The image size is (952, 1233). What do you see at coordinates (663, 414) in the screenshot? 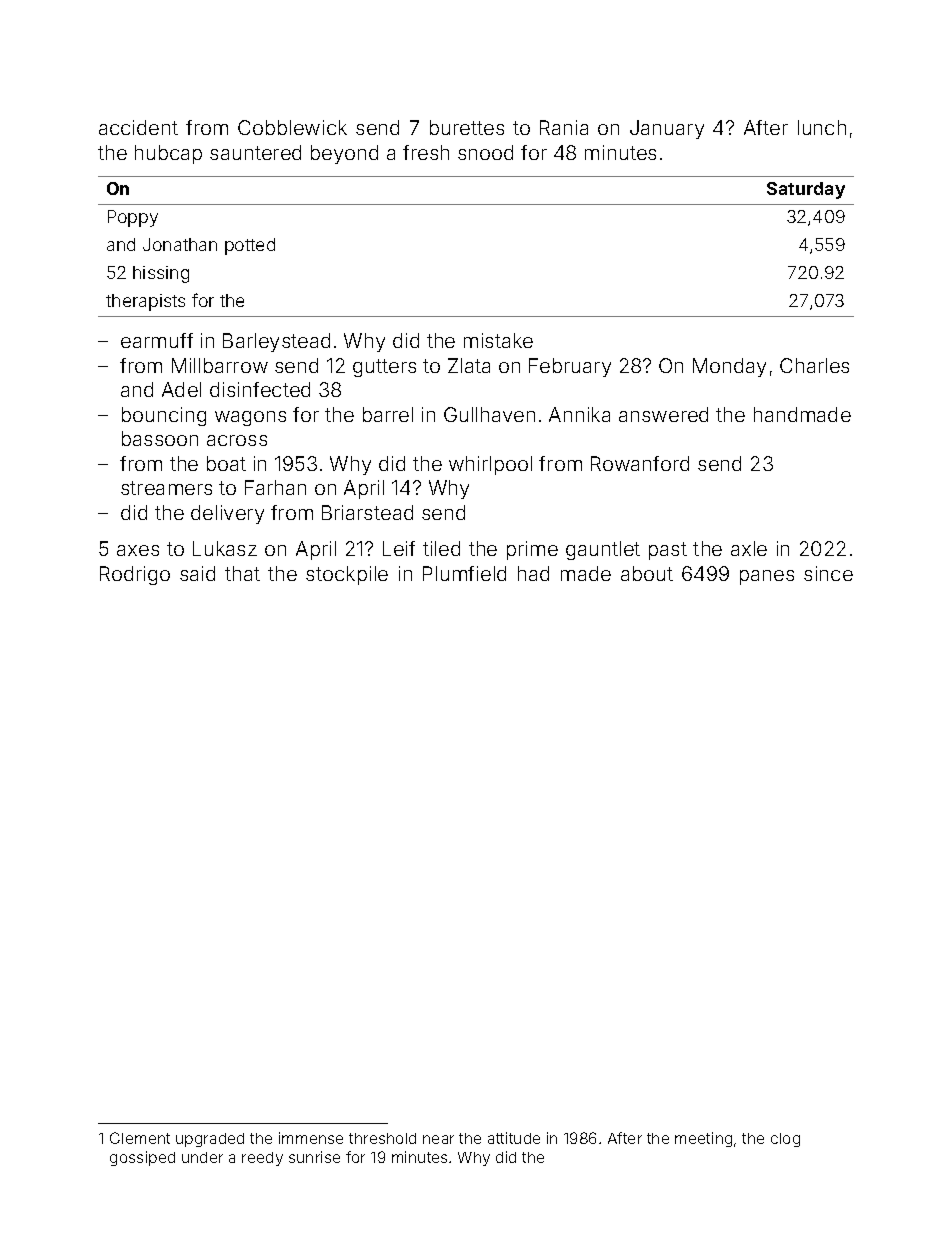
I see `answered` at bounding box center [663, 414].
